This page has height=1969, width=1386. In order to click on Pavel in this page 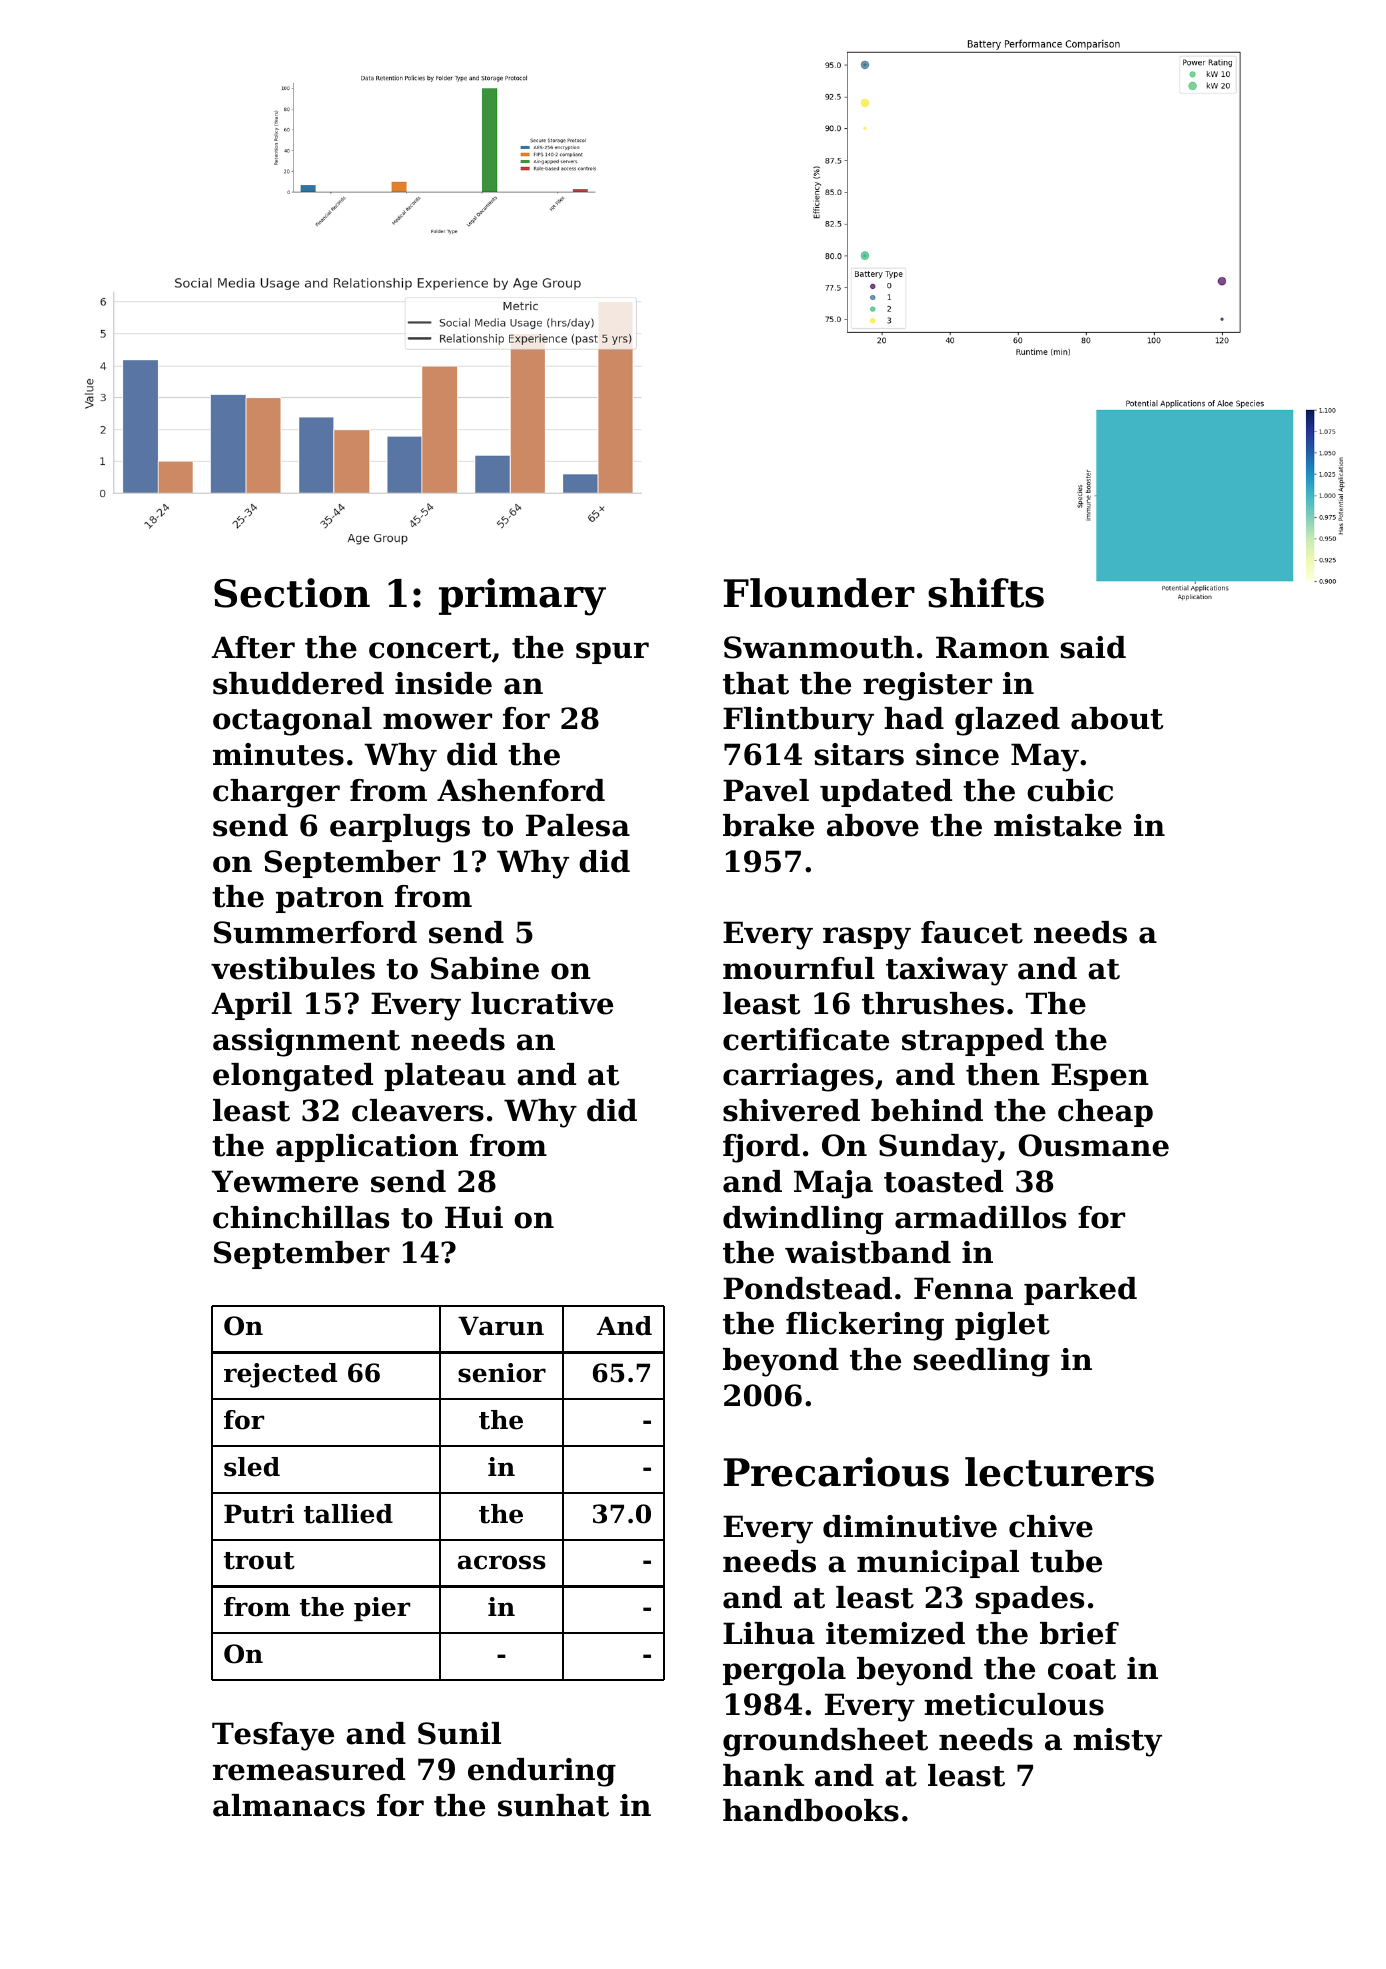, I will do `click(766, 790)`.
